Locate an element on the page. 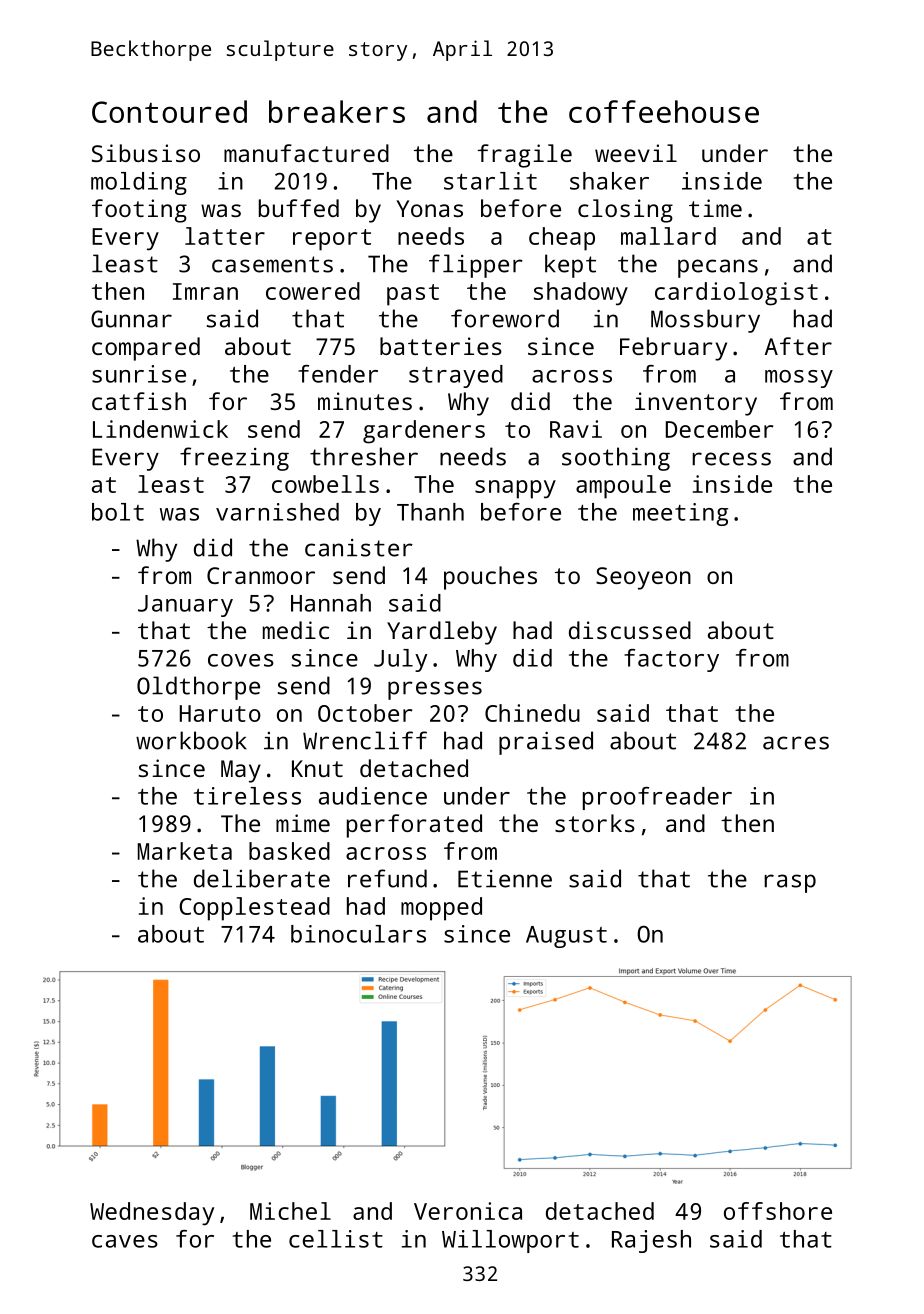  Willowport is located at coordinates (510, 1241).
